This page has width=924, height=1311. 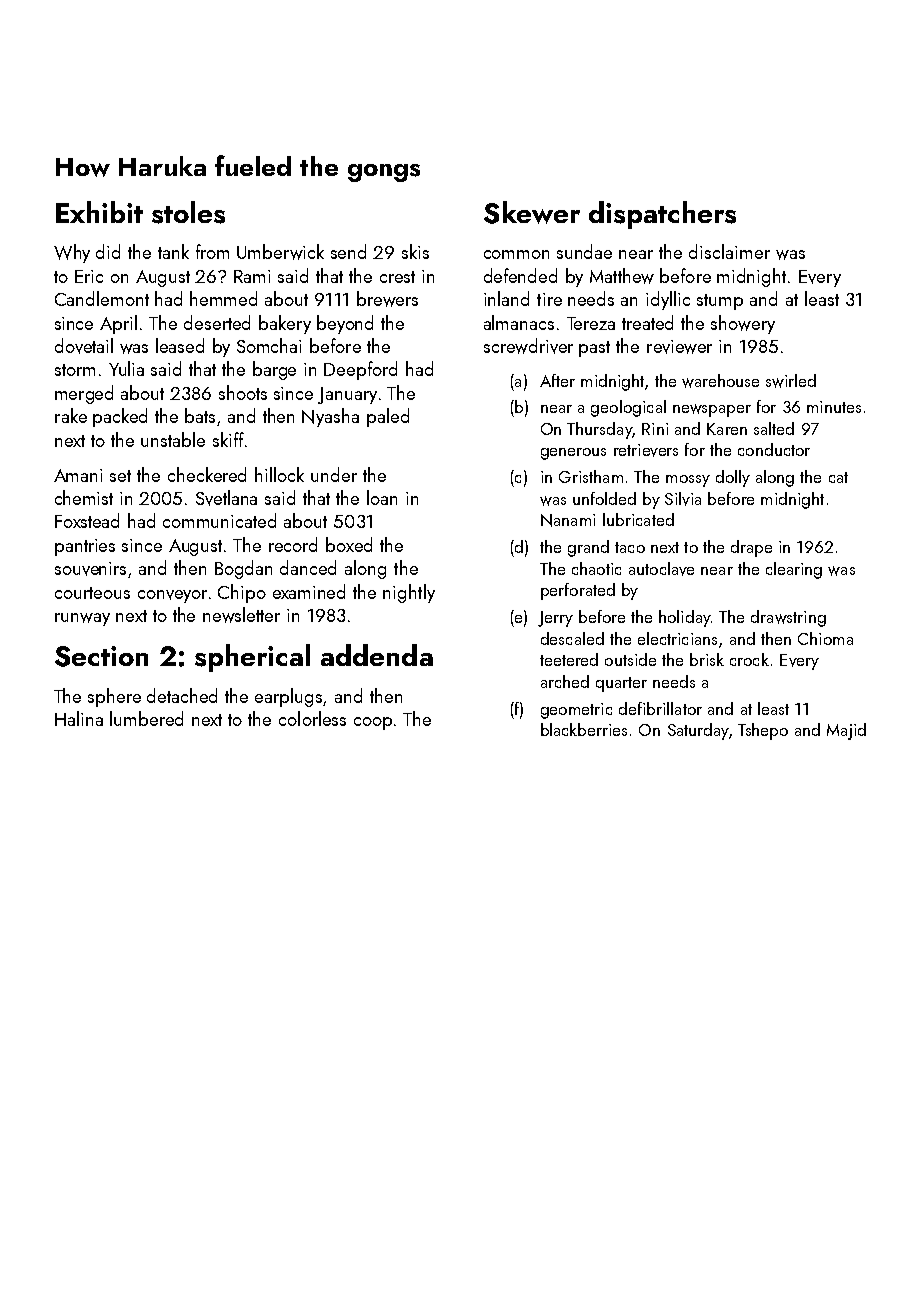 I want to click on Rami, so click(x=252, y=276).
